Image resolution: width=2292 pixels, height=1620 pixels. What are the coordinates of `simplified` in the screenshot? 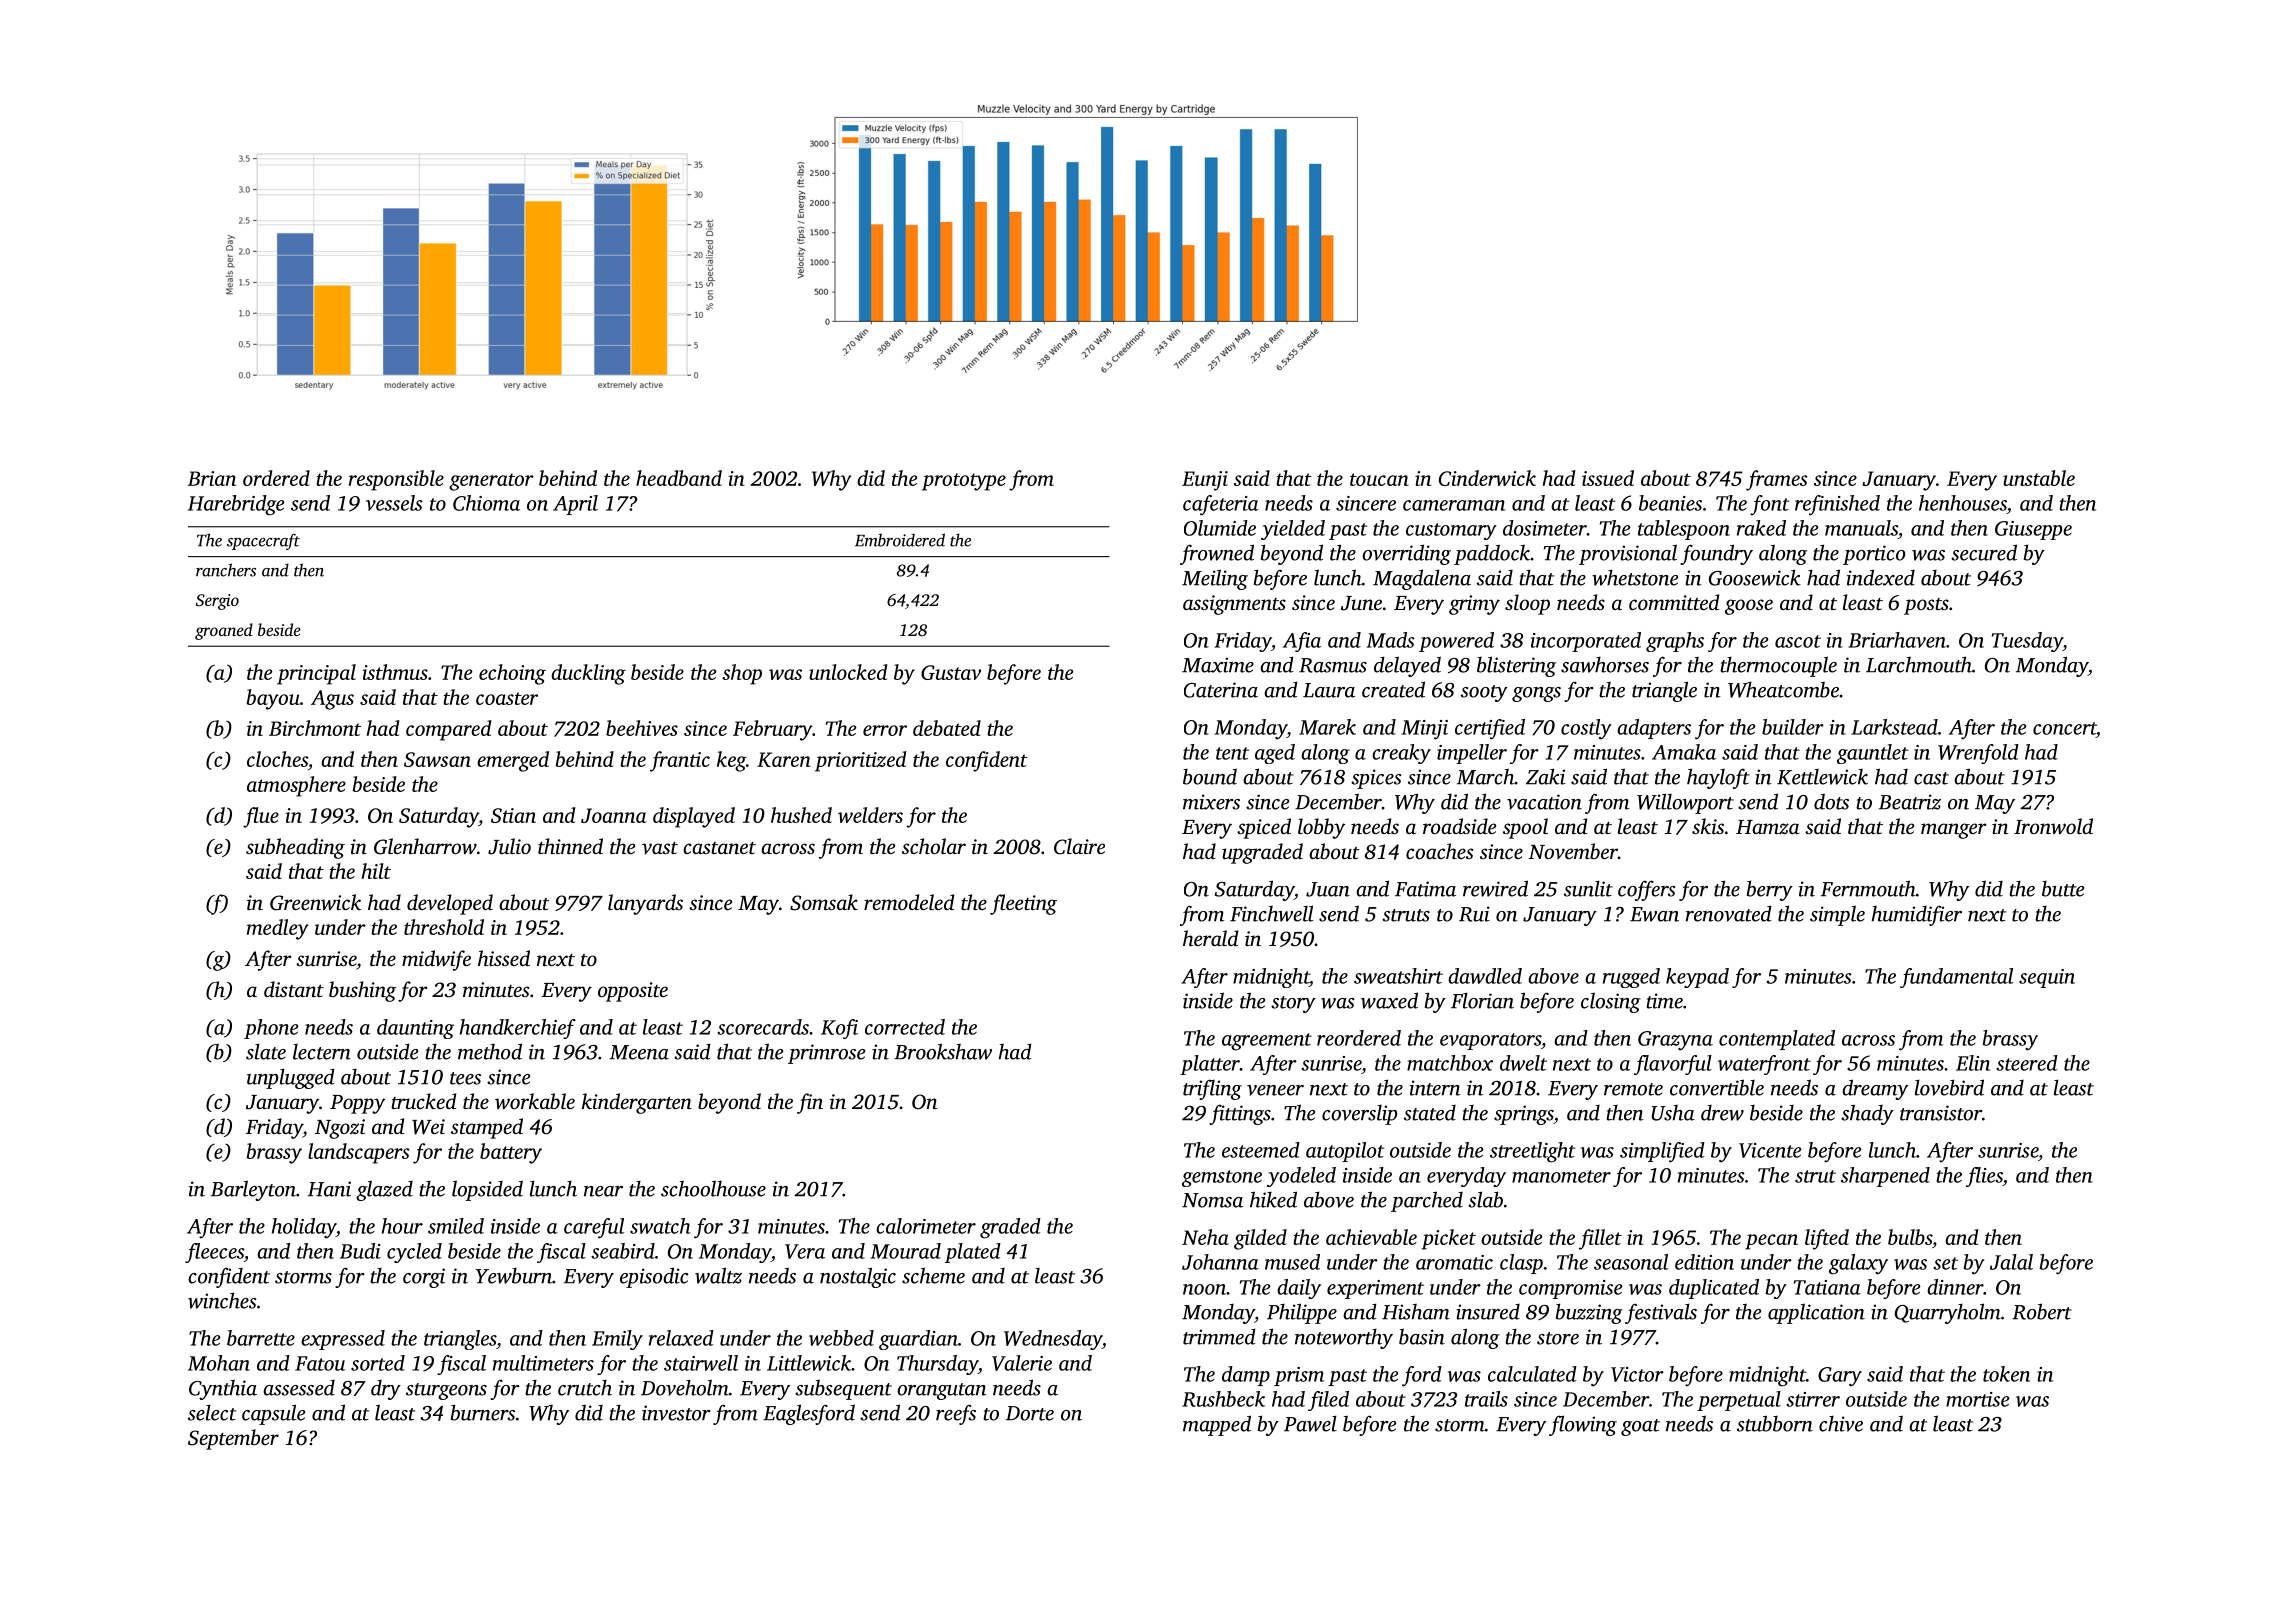 It's located at (1662, 1152).
